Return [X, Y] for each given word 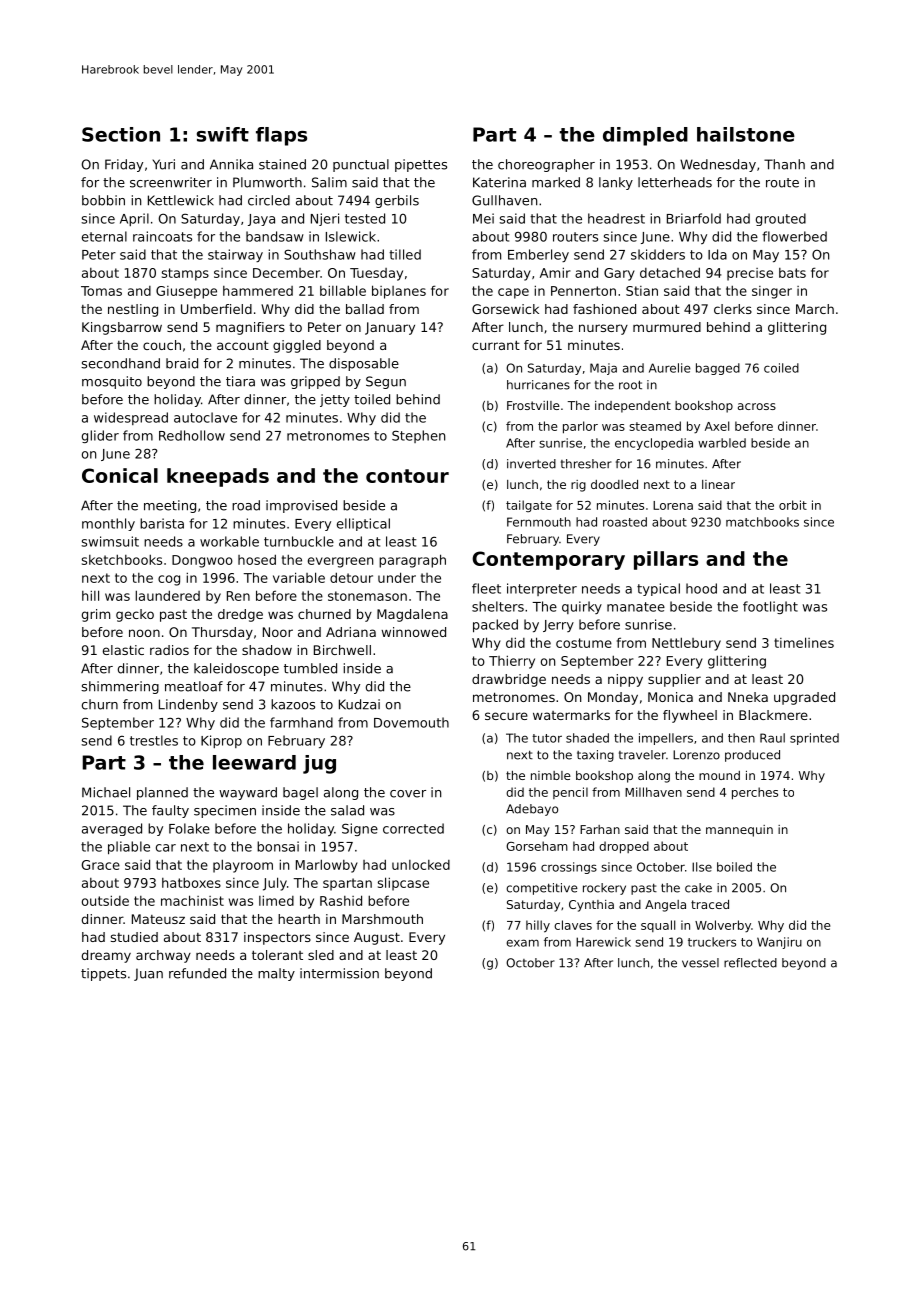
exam [522, 943]
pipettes [421, 165]
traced [710, 904]
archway [163, 956]
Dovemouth [411, 722]
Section [121, 134]
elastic [123, 650]
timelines [804, 642]
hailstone [746, 134]
